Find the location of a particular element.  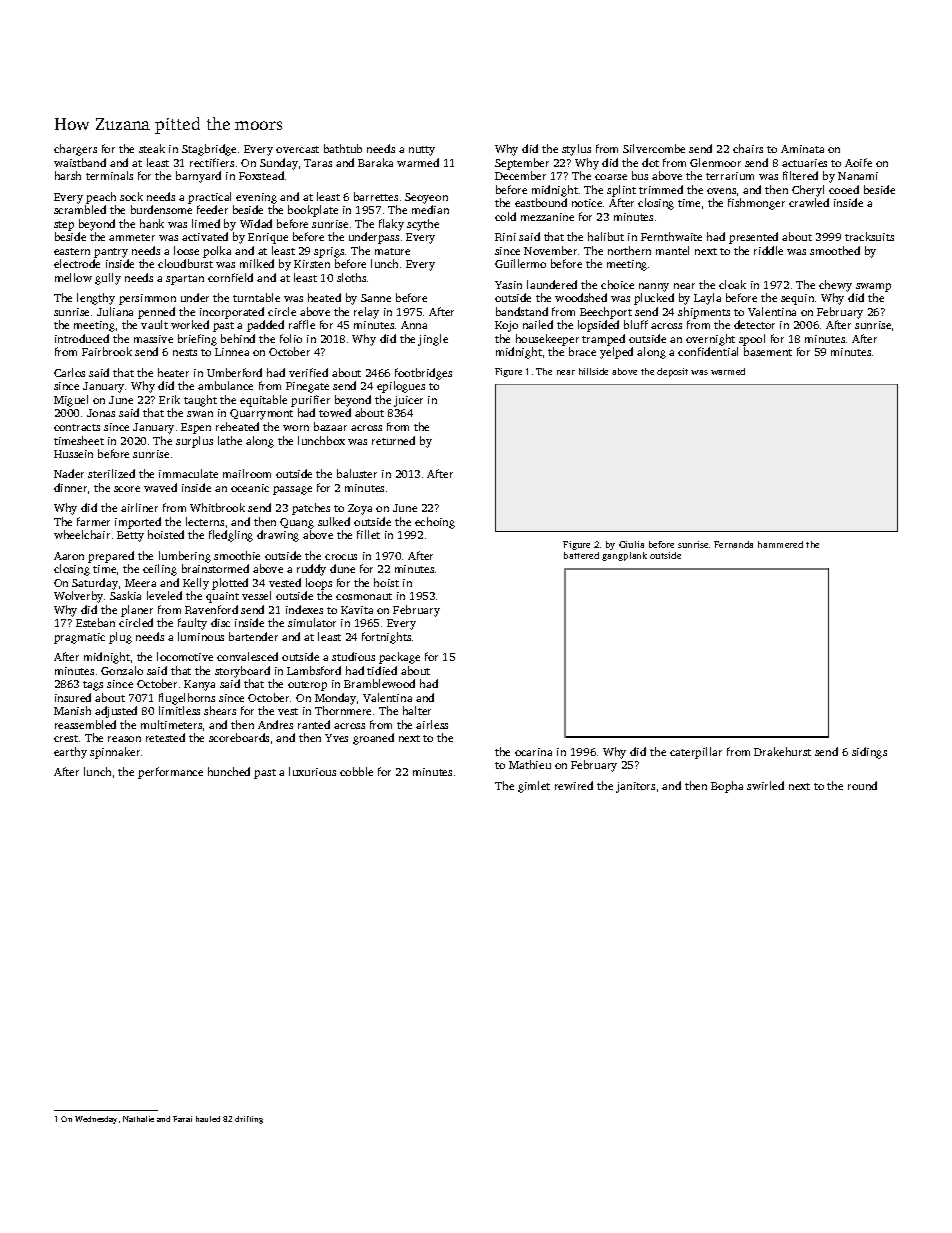

drifting is located at coordinates (249, 1120).
